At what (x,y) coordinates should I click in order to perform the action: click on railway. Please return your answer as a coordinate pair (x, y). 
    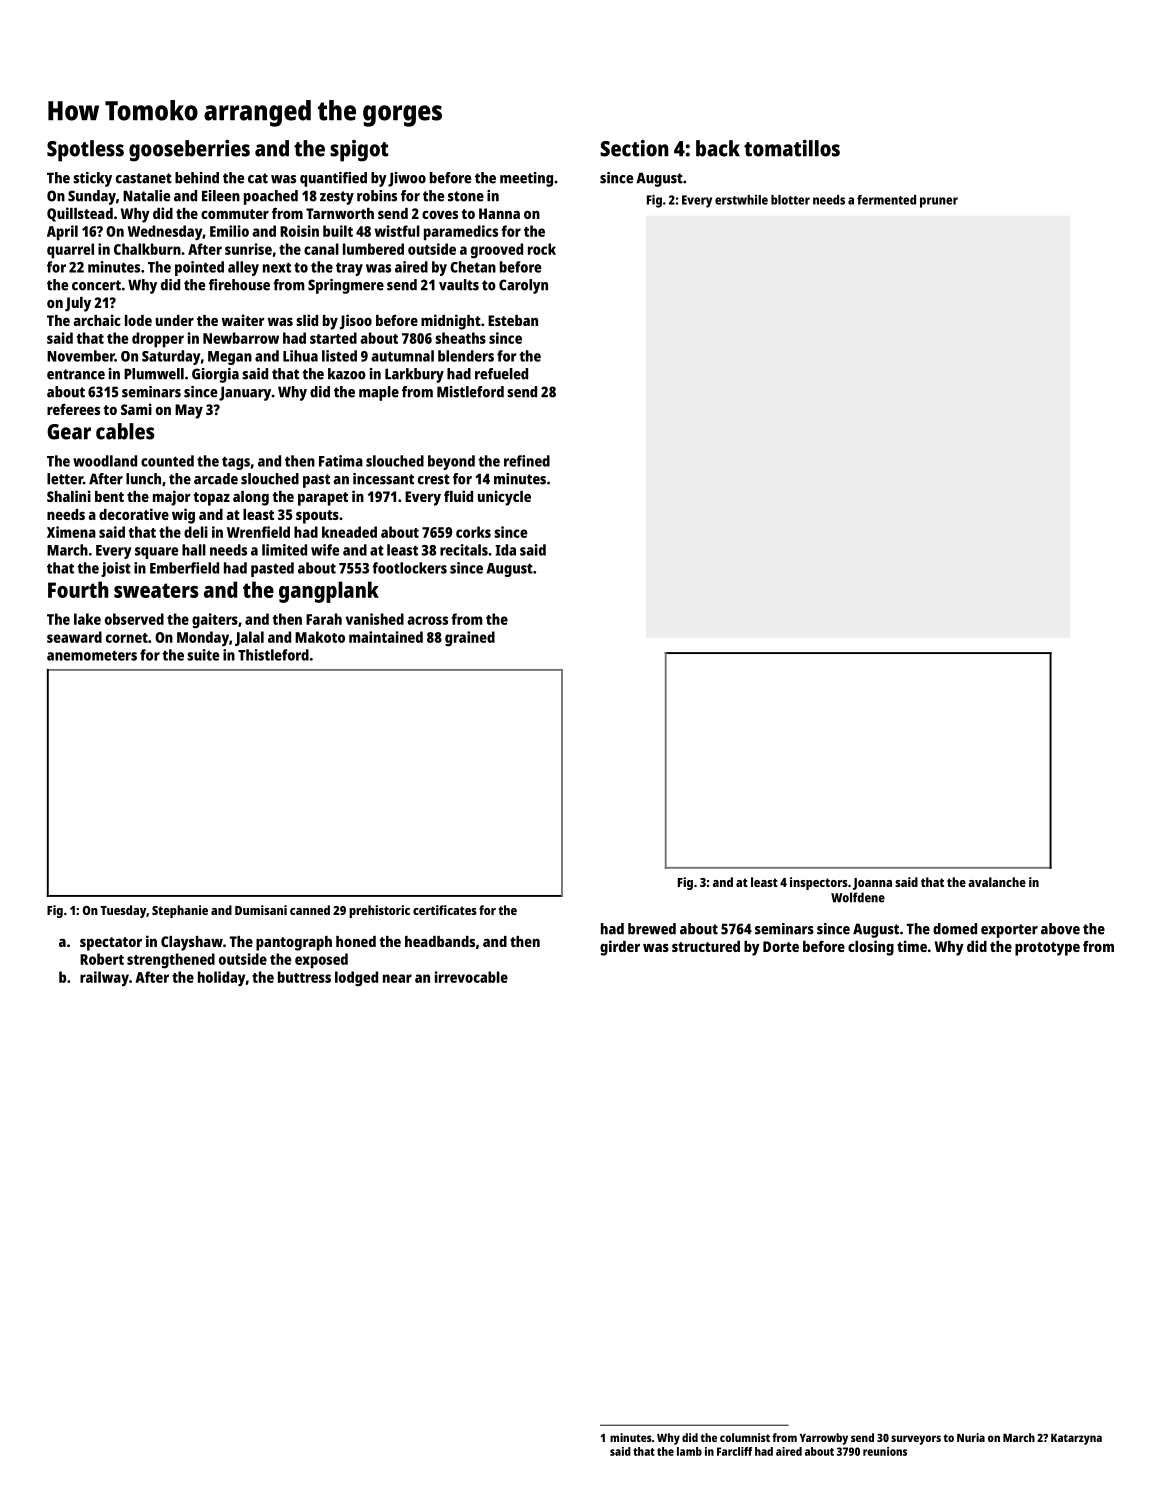
    Looking at the image, I should click on (104, 978).
